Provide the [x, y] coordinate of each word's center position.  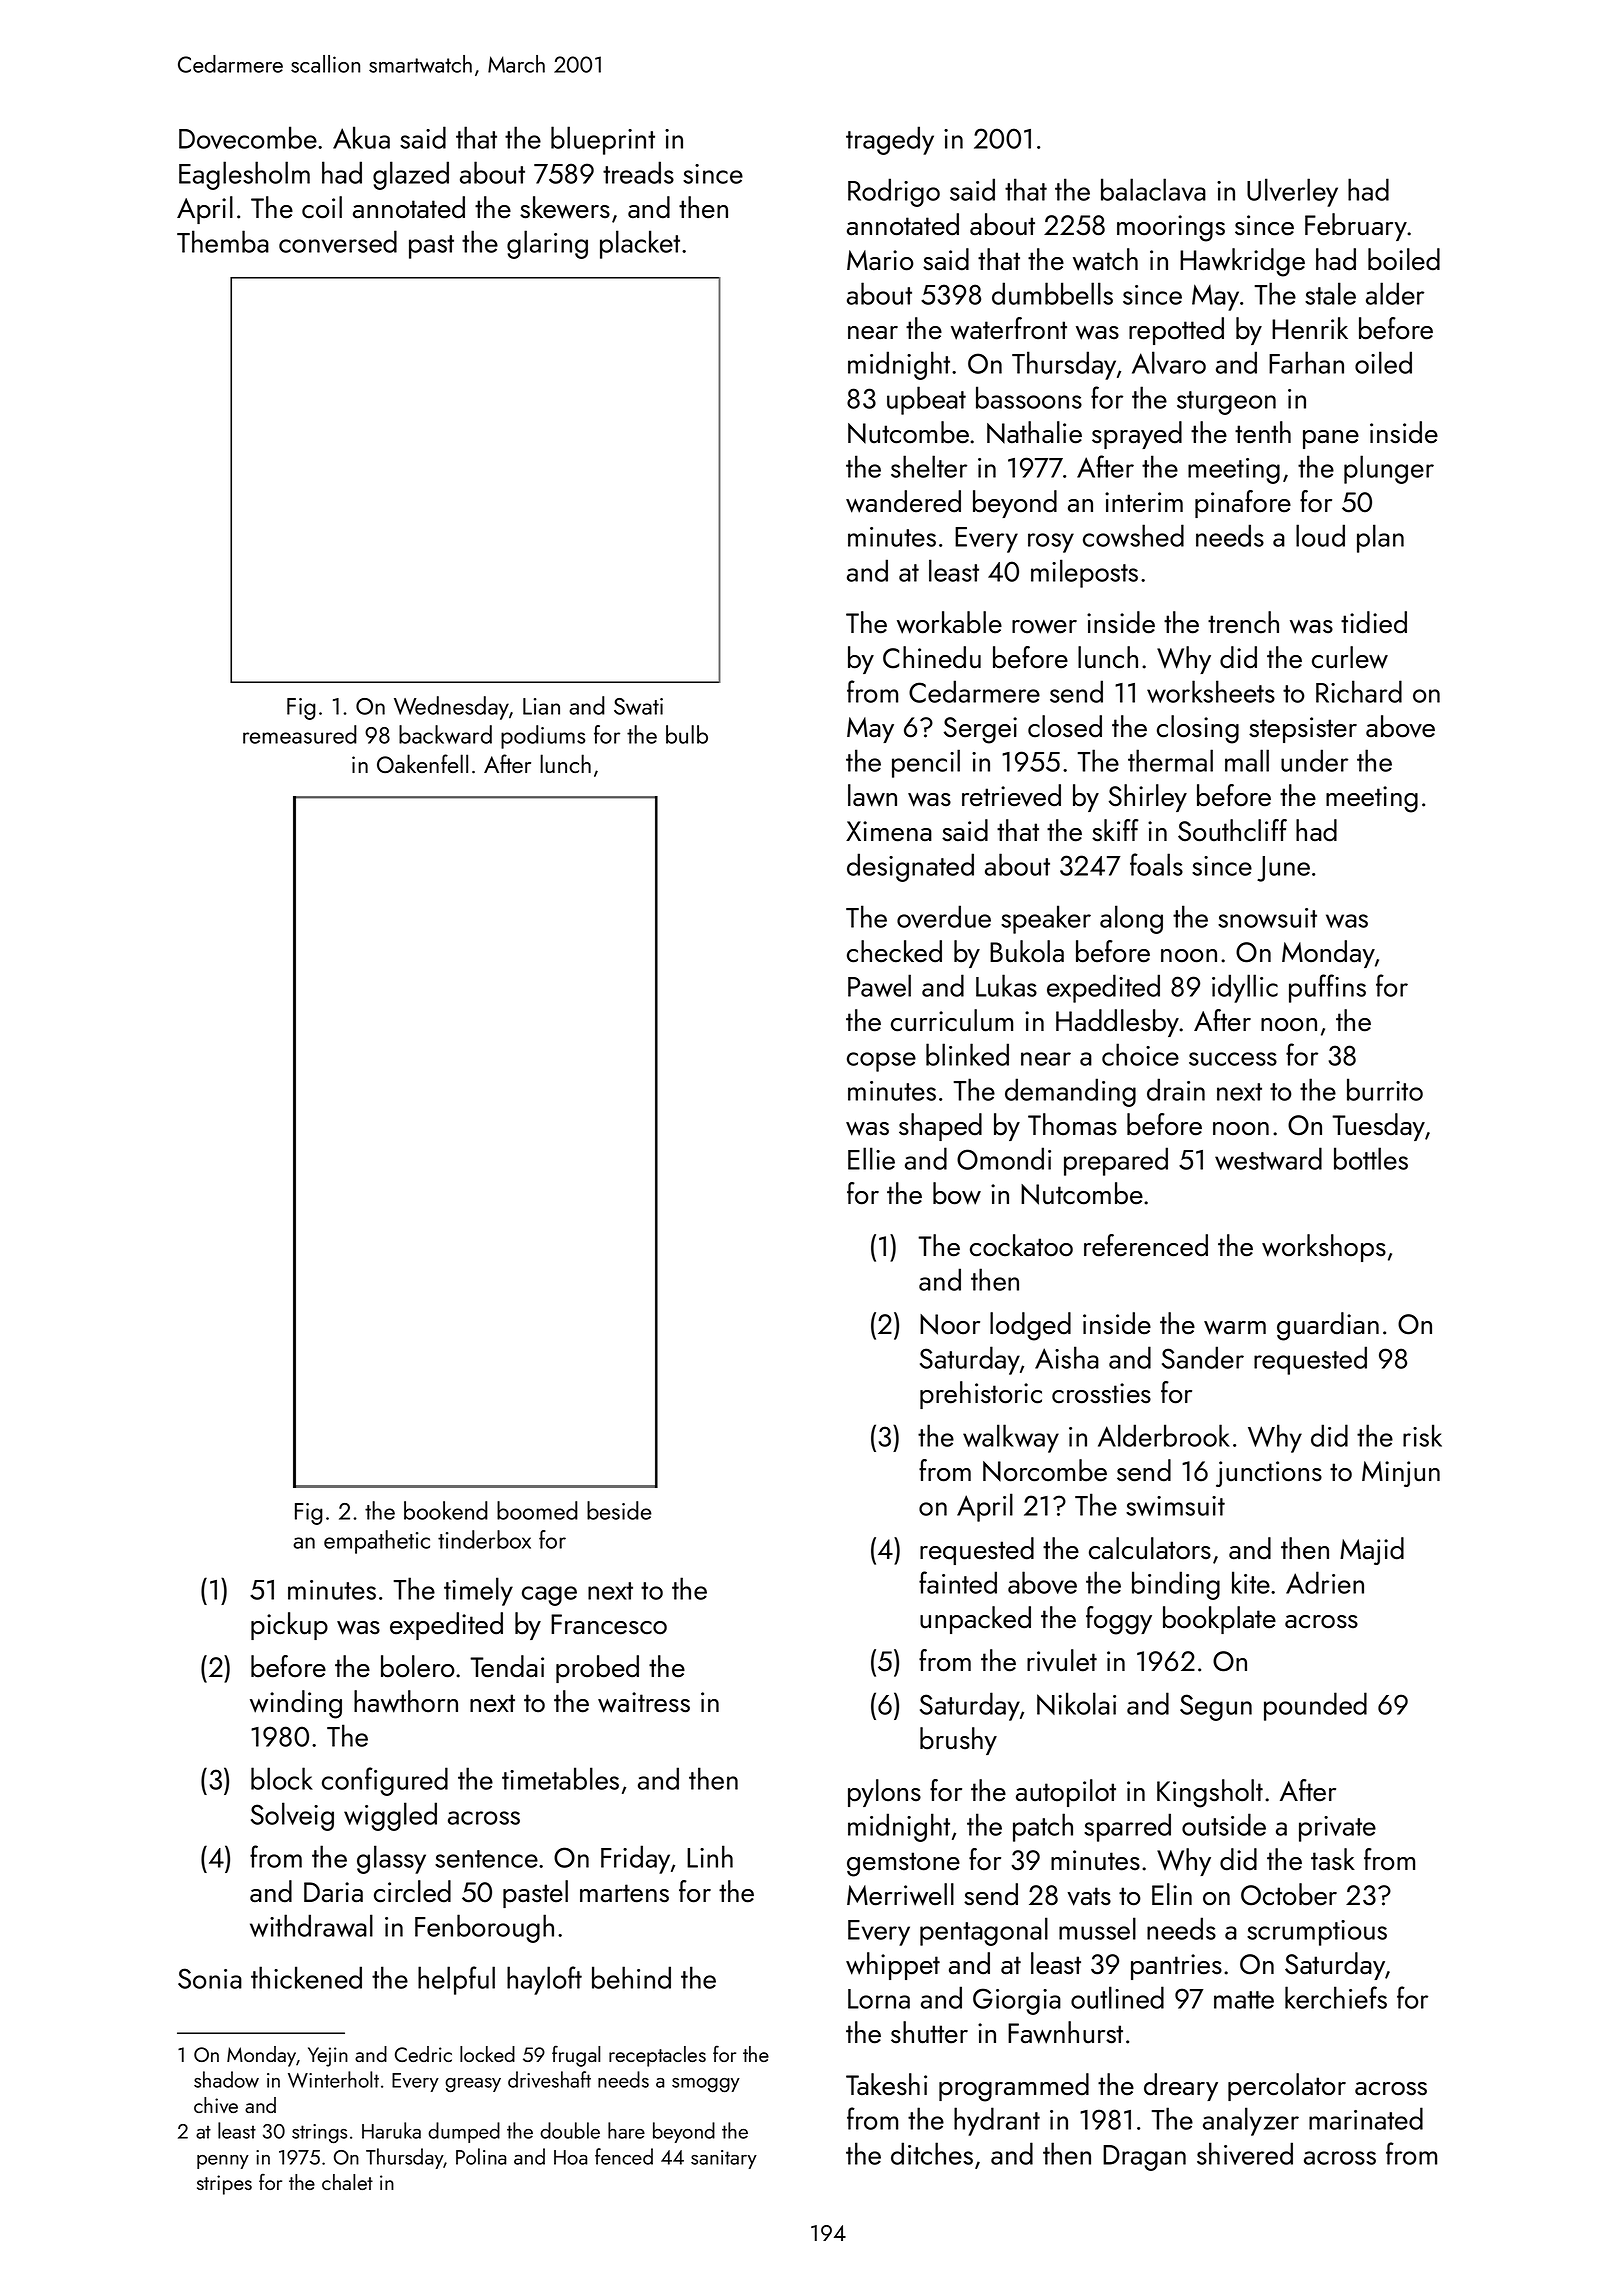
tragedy [890, 140]
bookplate [1219, 1620]
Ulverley [1292, 192]
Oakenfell [422, 763]
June [1283, 869]
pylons [884, 1793]
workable [949, 622]
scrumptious [1317, 1933]
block [282, 1778]
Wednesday [451, 708]
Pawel [879, 985]
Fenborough [484, 1928]
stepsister [1303, 730]
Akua [361, 137]
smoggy [706, 2085]
